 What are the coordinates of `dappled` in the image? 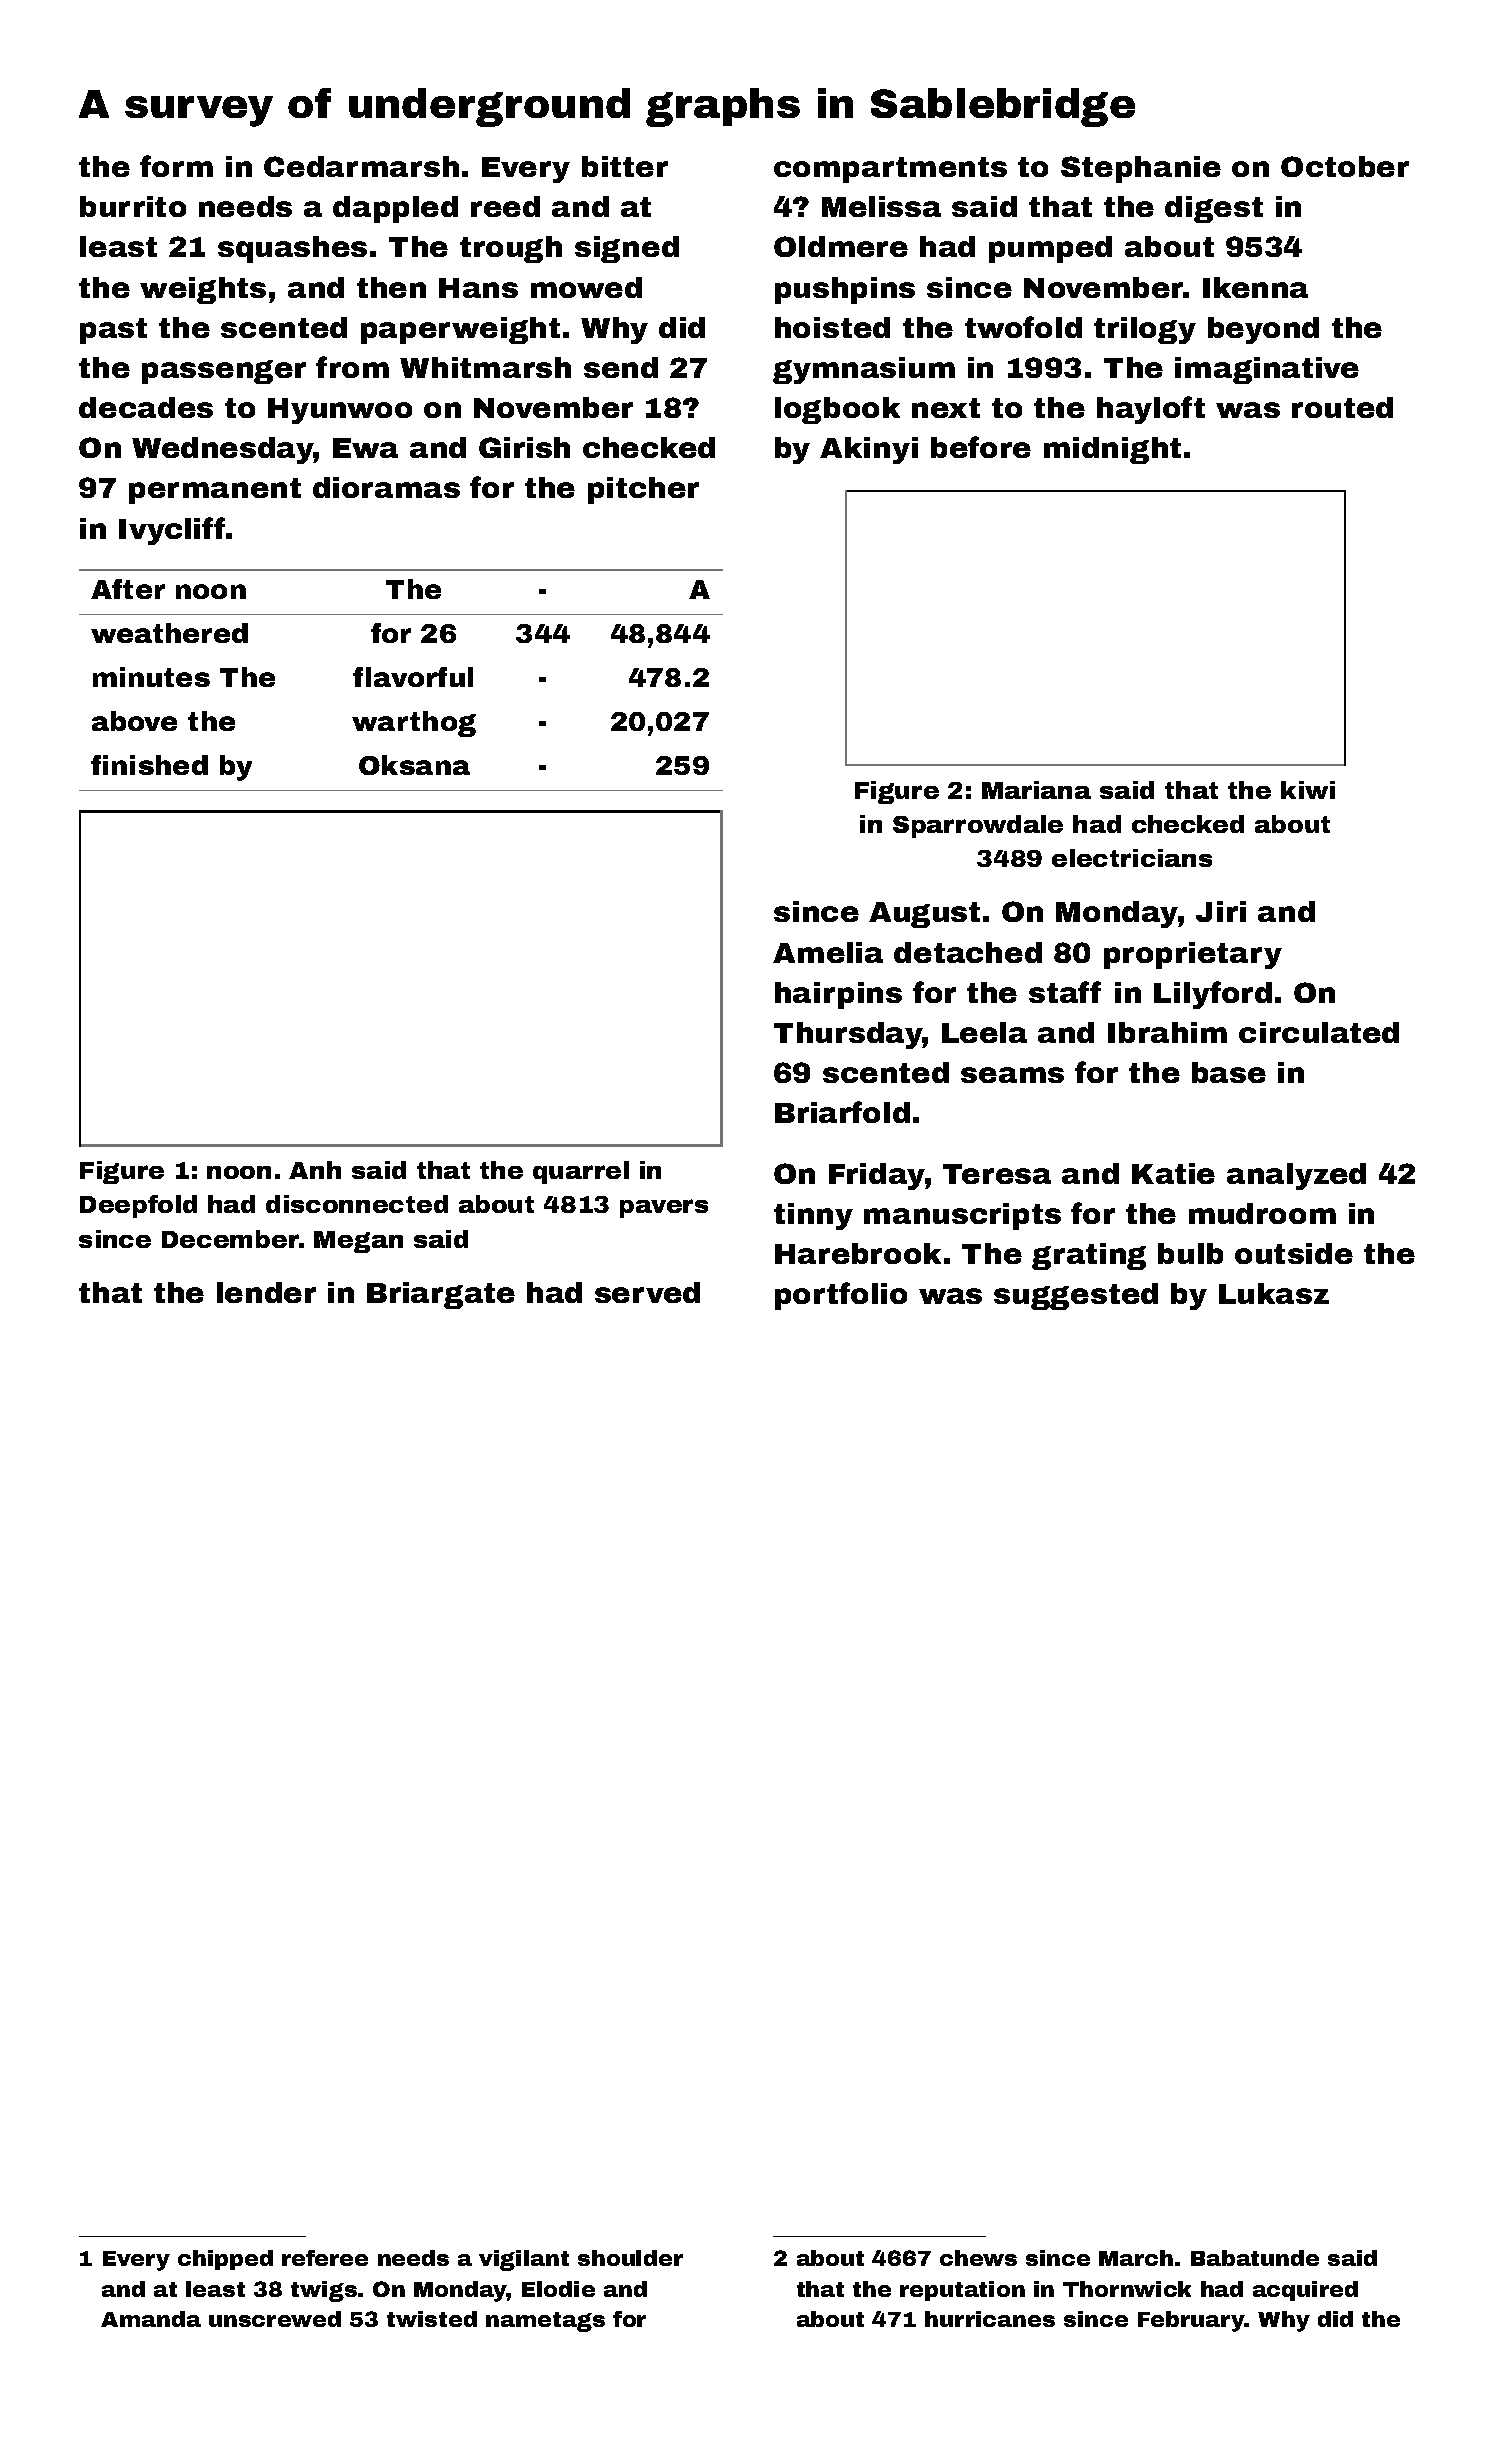 It's located at (395, 209).
